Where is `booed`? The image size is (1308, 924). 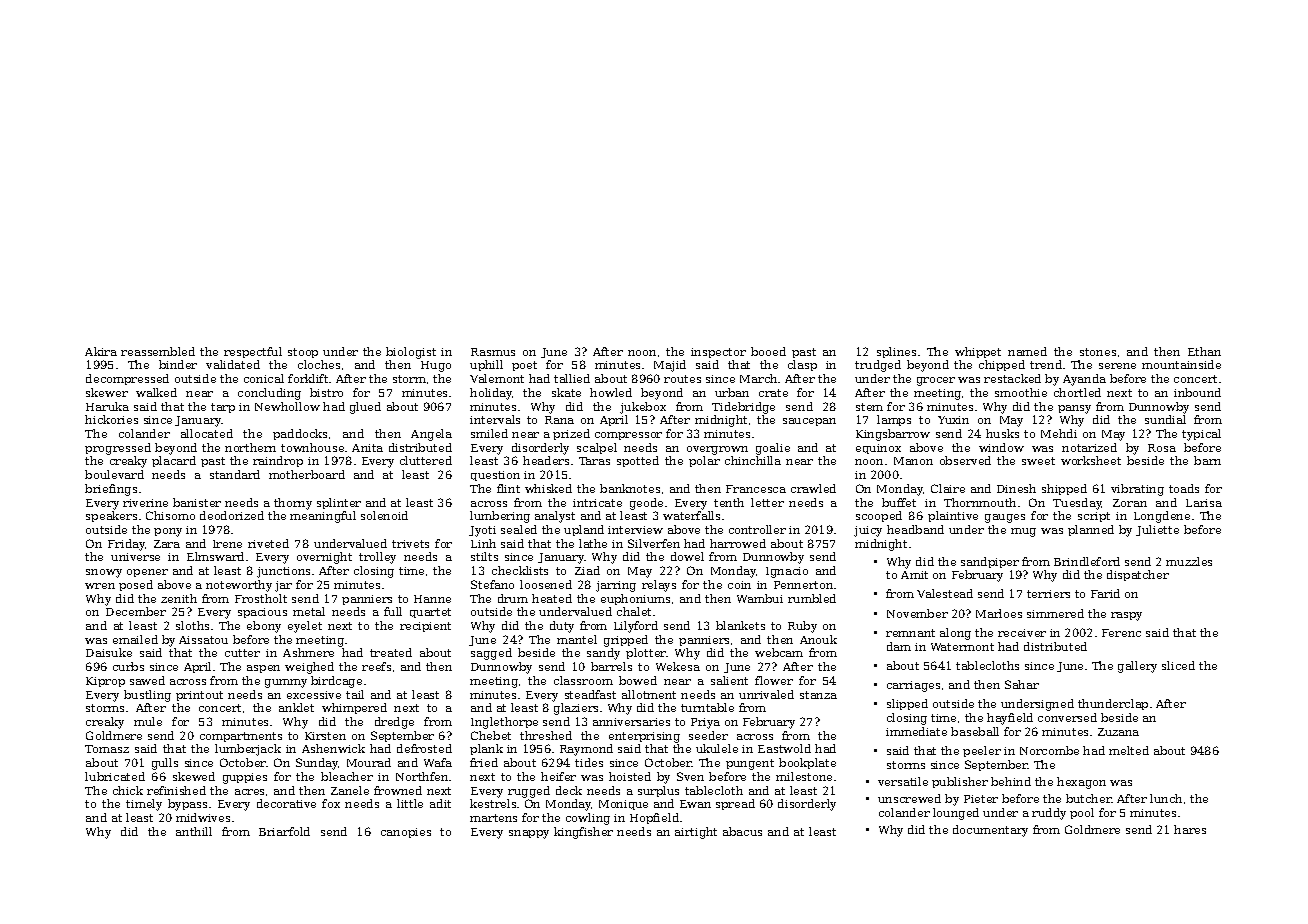
booed is located at coordinates (768, 351).
